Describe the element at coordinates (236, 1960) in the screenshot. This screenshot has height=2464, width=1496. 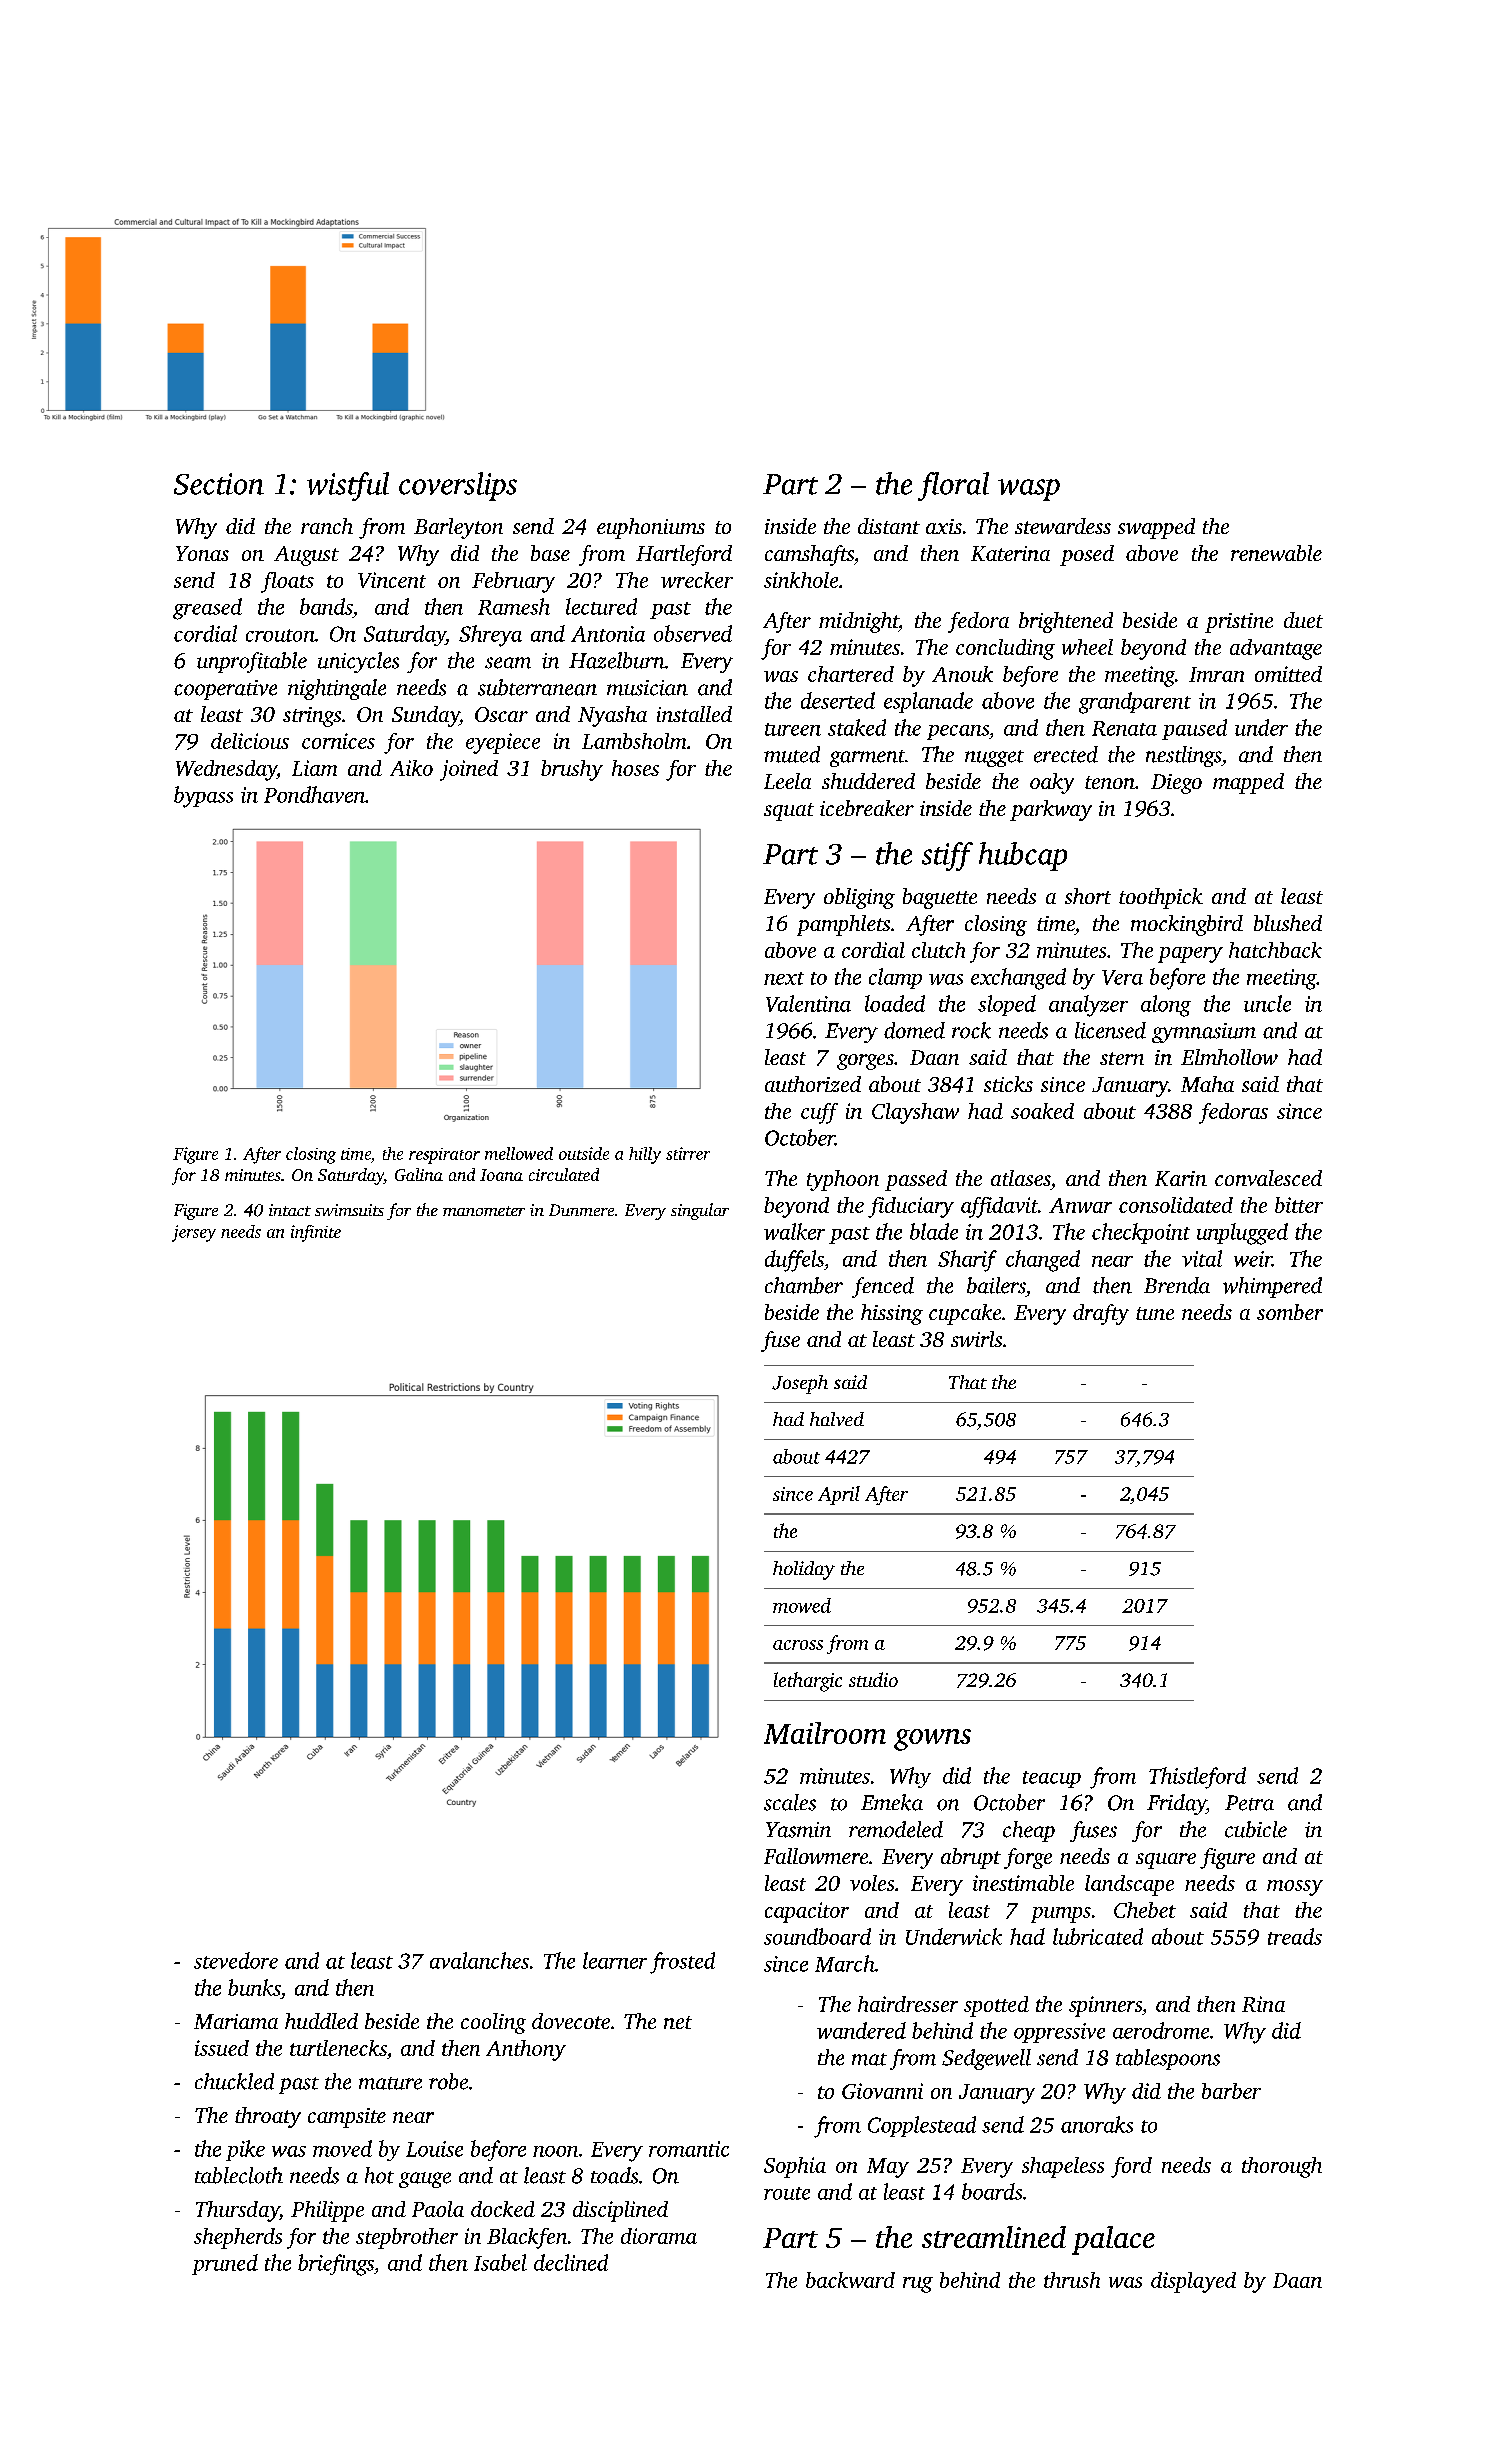
I see `stevedore` at that location.
